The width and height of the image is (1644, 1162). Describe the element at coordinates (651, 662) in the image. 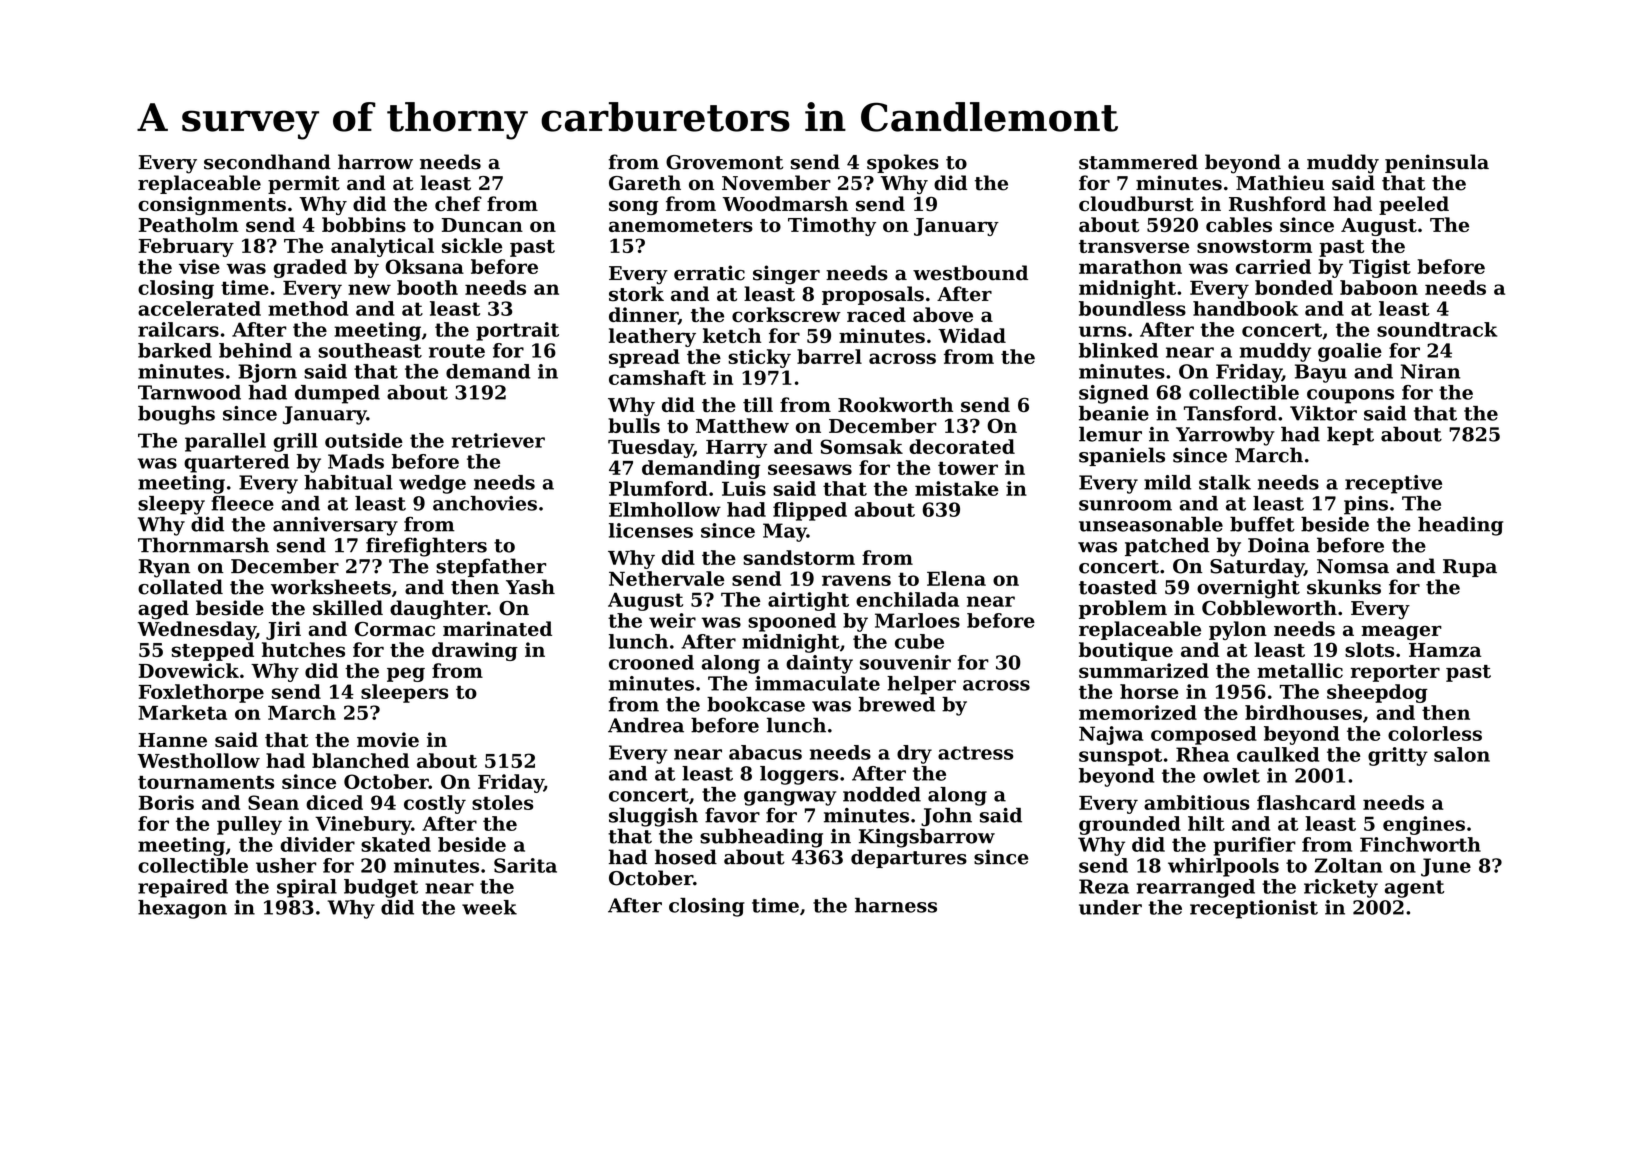

I see `crooned` at that location.
